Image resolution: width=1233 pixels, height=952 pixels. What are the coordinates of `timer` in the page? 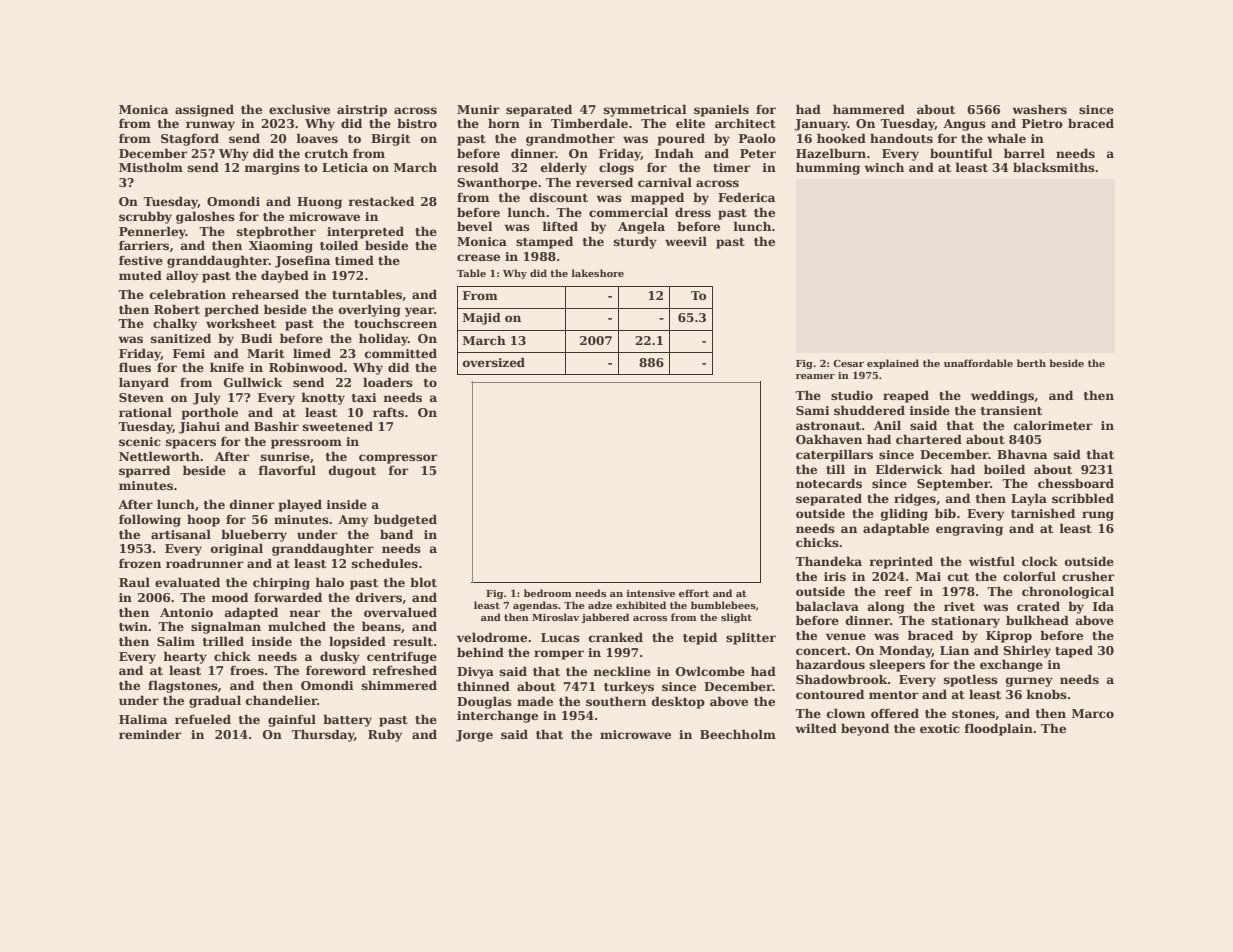 It's located at (732, 167).
